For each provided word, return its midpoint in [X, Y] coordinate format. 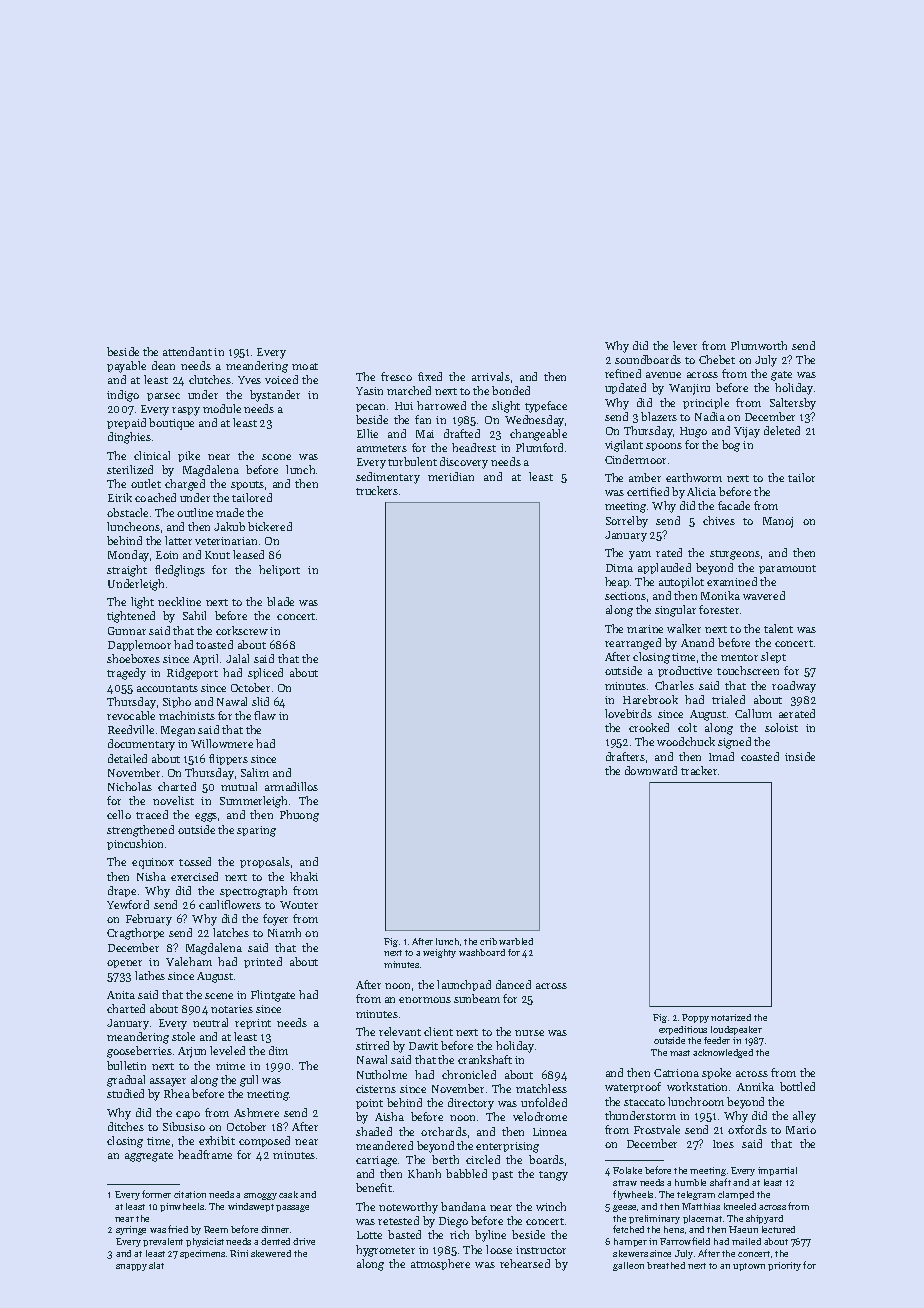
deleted [782, 430]
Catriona [676, 1073]
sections [625, 596]
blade [280, 601]
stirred [372, 1045]
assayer [168, 1082]
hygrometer [385, 1251]
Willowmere [222, 743]
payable [126, 367]
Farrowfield [685, 1241]
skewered [271, 1253]
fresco [396, 376]
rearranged [633, 644]
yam [640, 555]
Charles [674, 685]
